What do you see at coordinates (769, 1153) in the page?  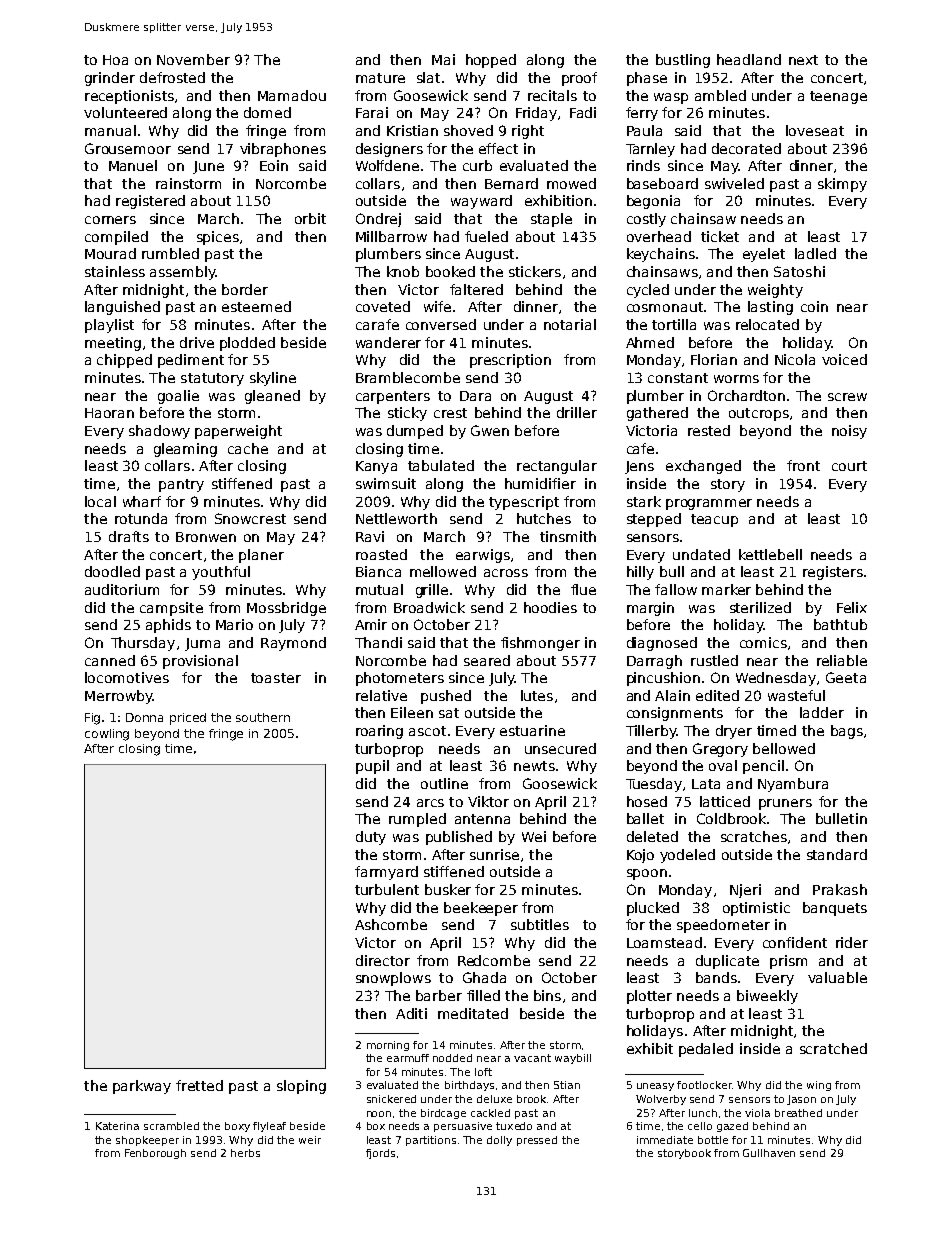 I see `Gullhaven` at bounding box center [769, 1153].
